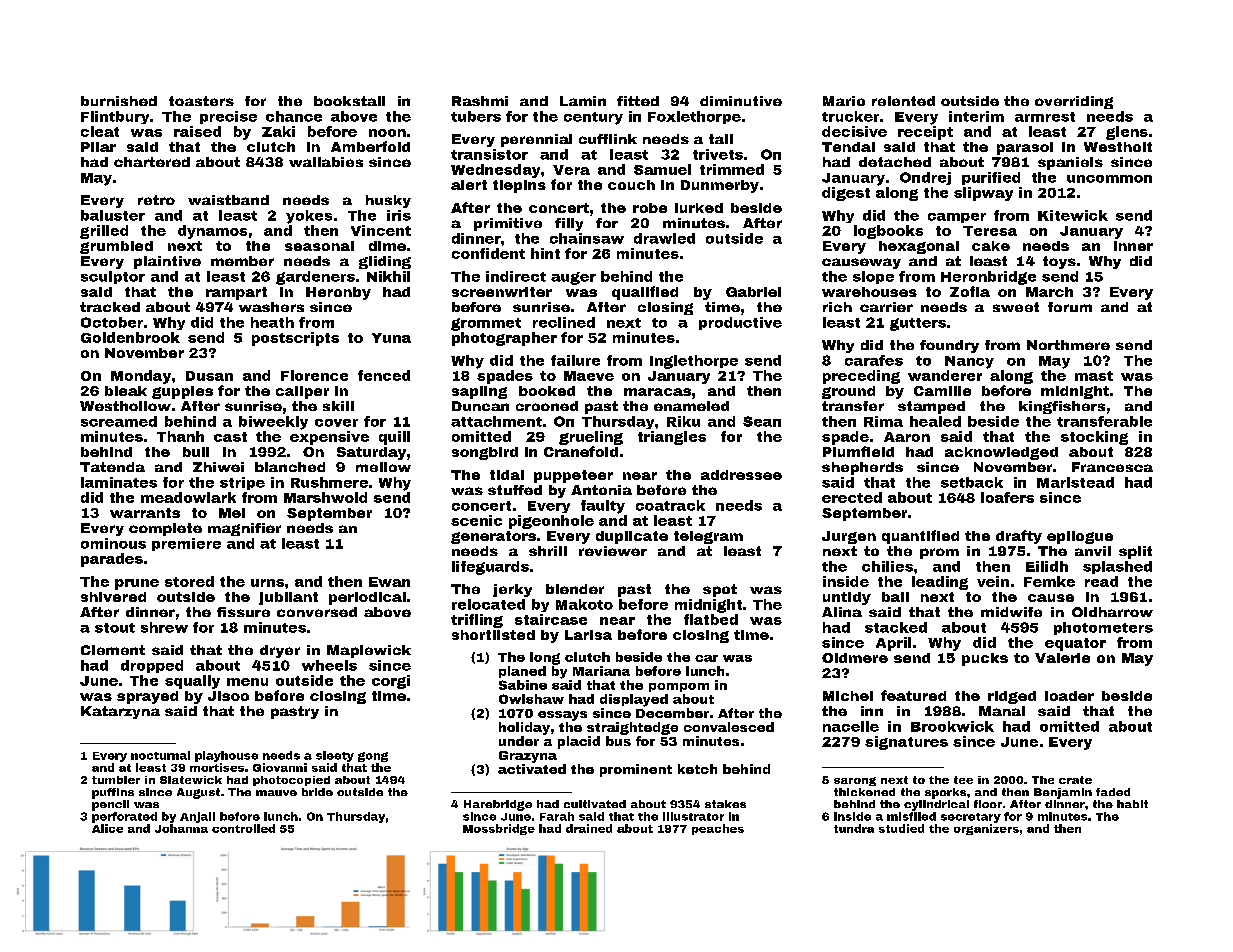  I want to click on Aaron, so click(907, 437).
